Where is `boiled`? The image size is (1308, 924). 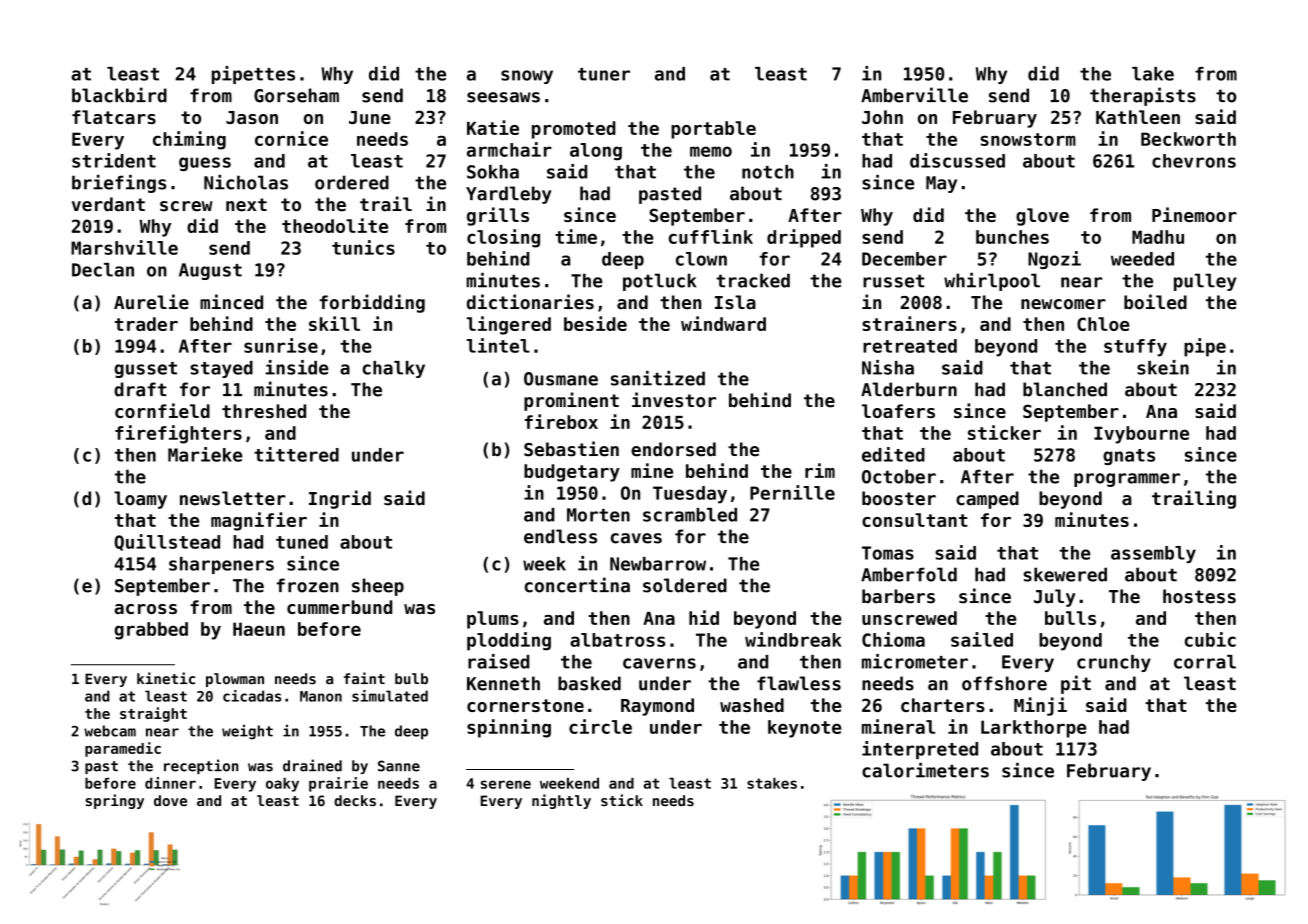 boiled is located at coordinates (1155, 302).
